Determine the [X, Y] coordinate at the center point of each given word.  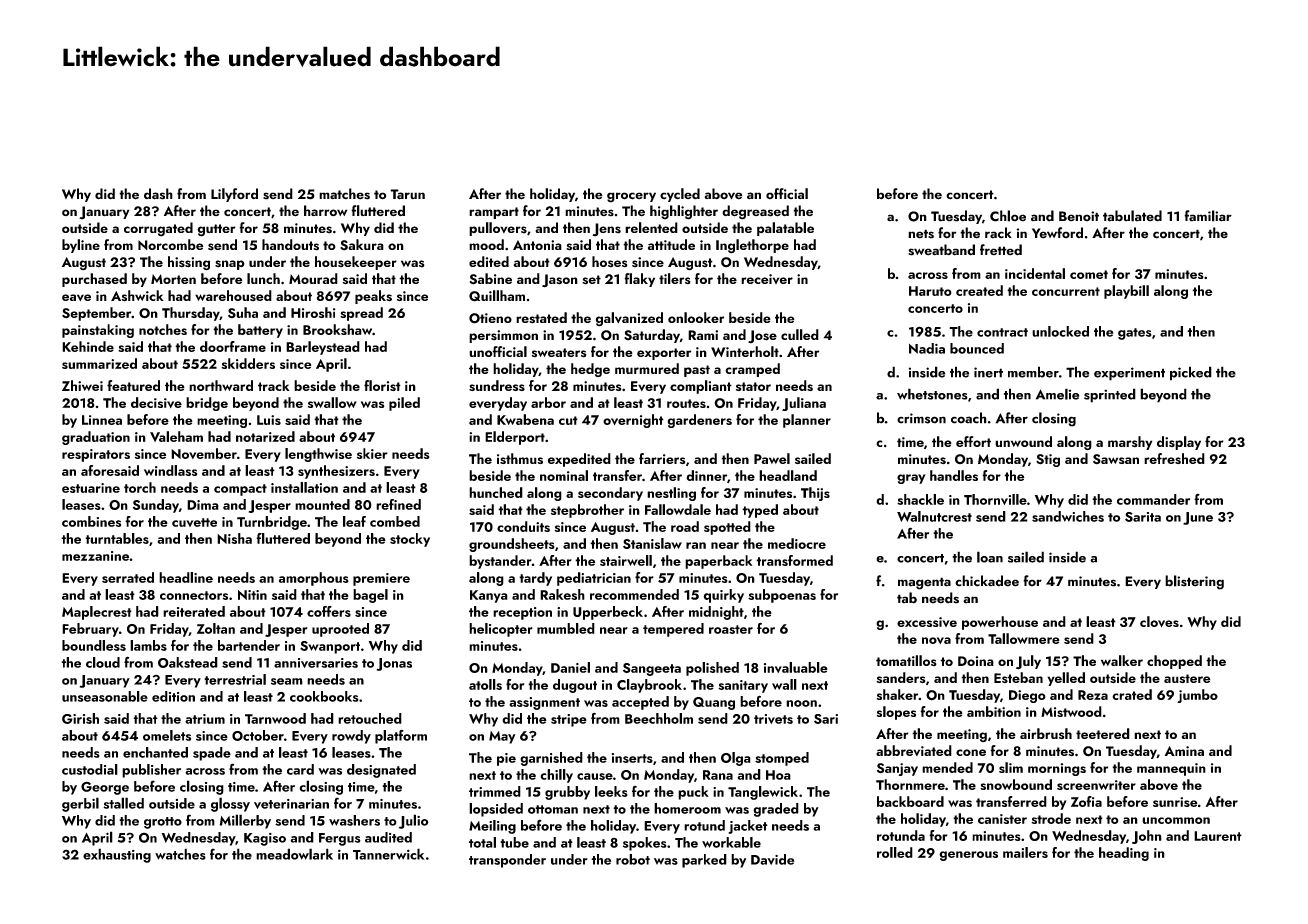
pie [506, 759]
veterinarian [291, 804]
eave [76, 297]
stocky [410, 540]
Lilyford [234, 195]
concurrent [1066, 291]
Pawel [772, 458]
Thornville [995, 499]
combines [91, 521]
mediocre [797, 543]
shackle [920, 499]
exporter [664, 354]
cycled [680, 195]
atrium [205, 719]
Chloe [1008, 216]
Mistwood [1071, 711]
